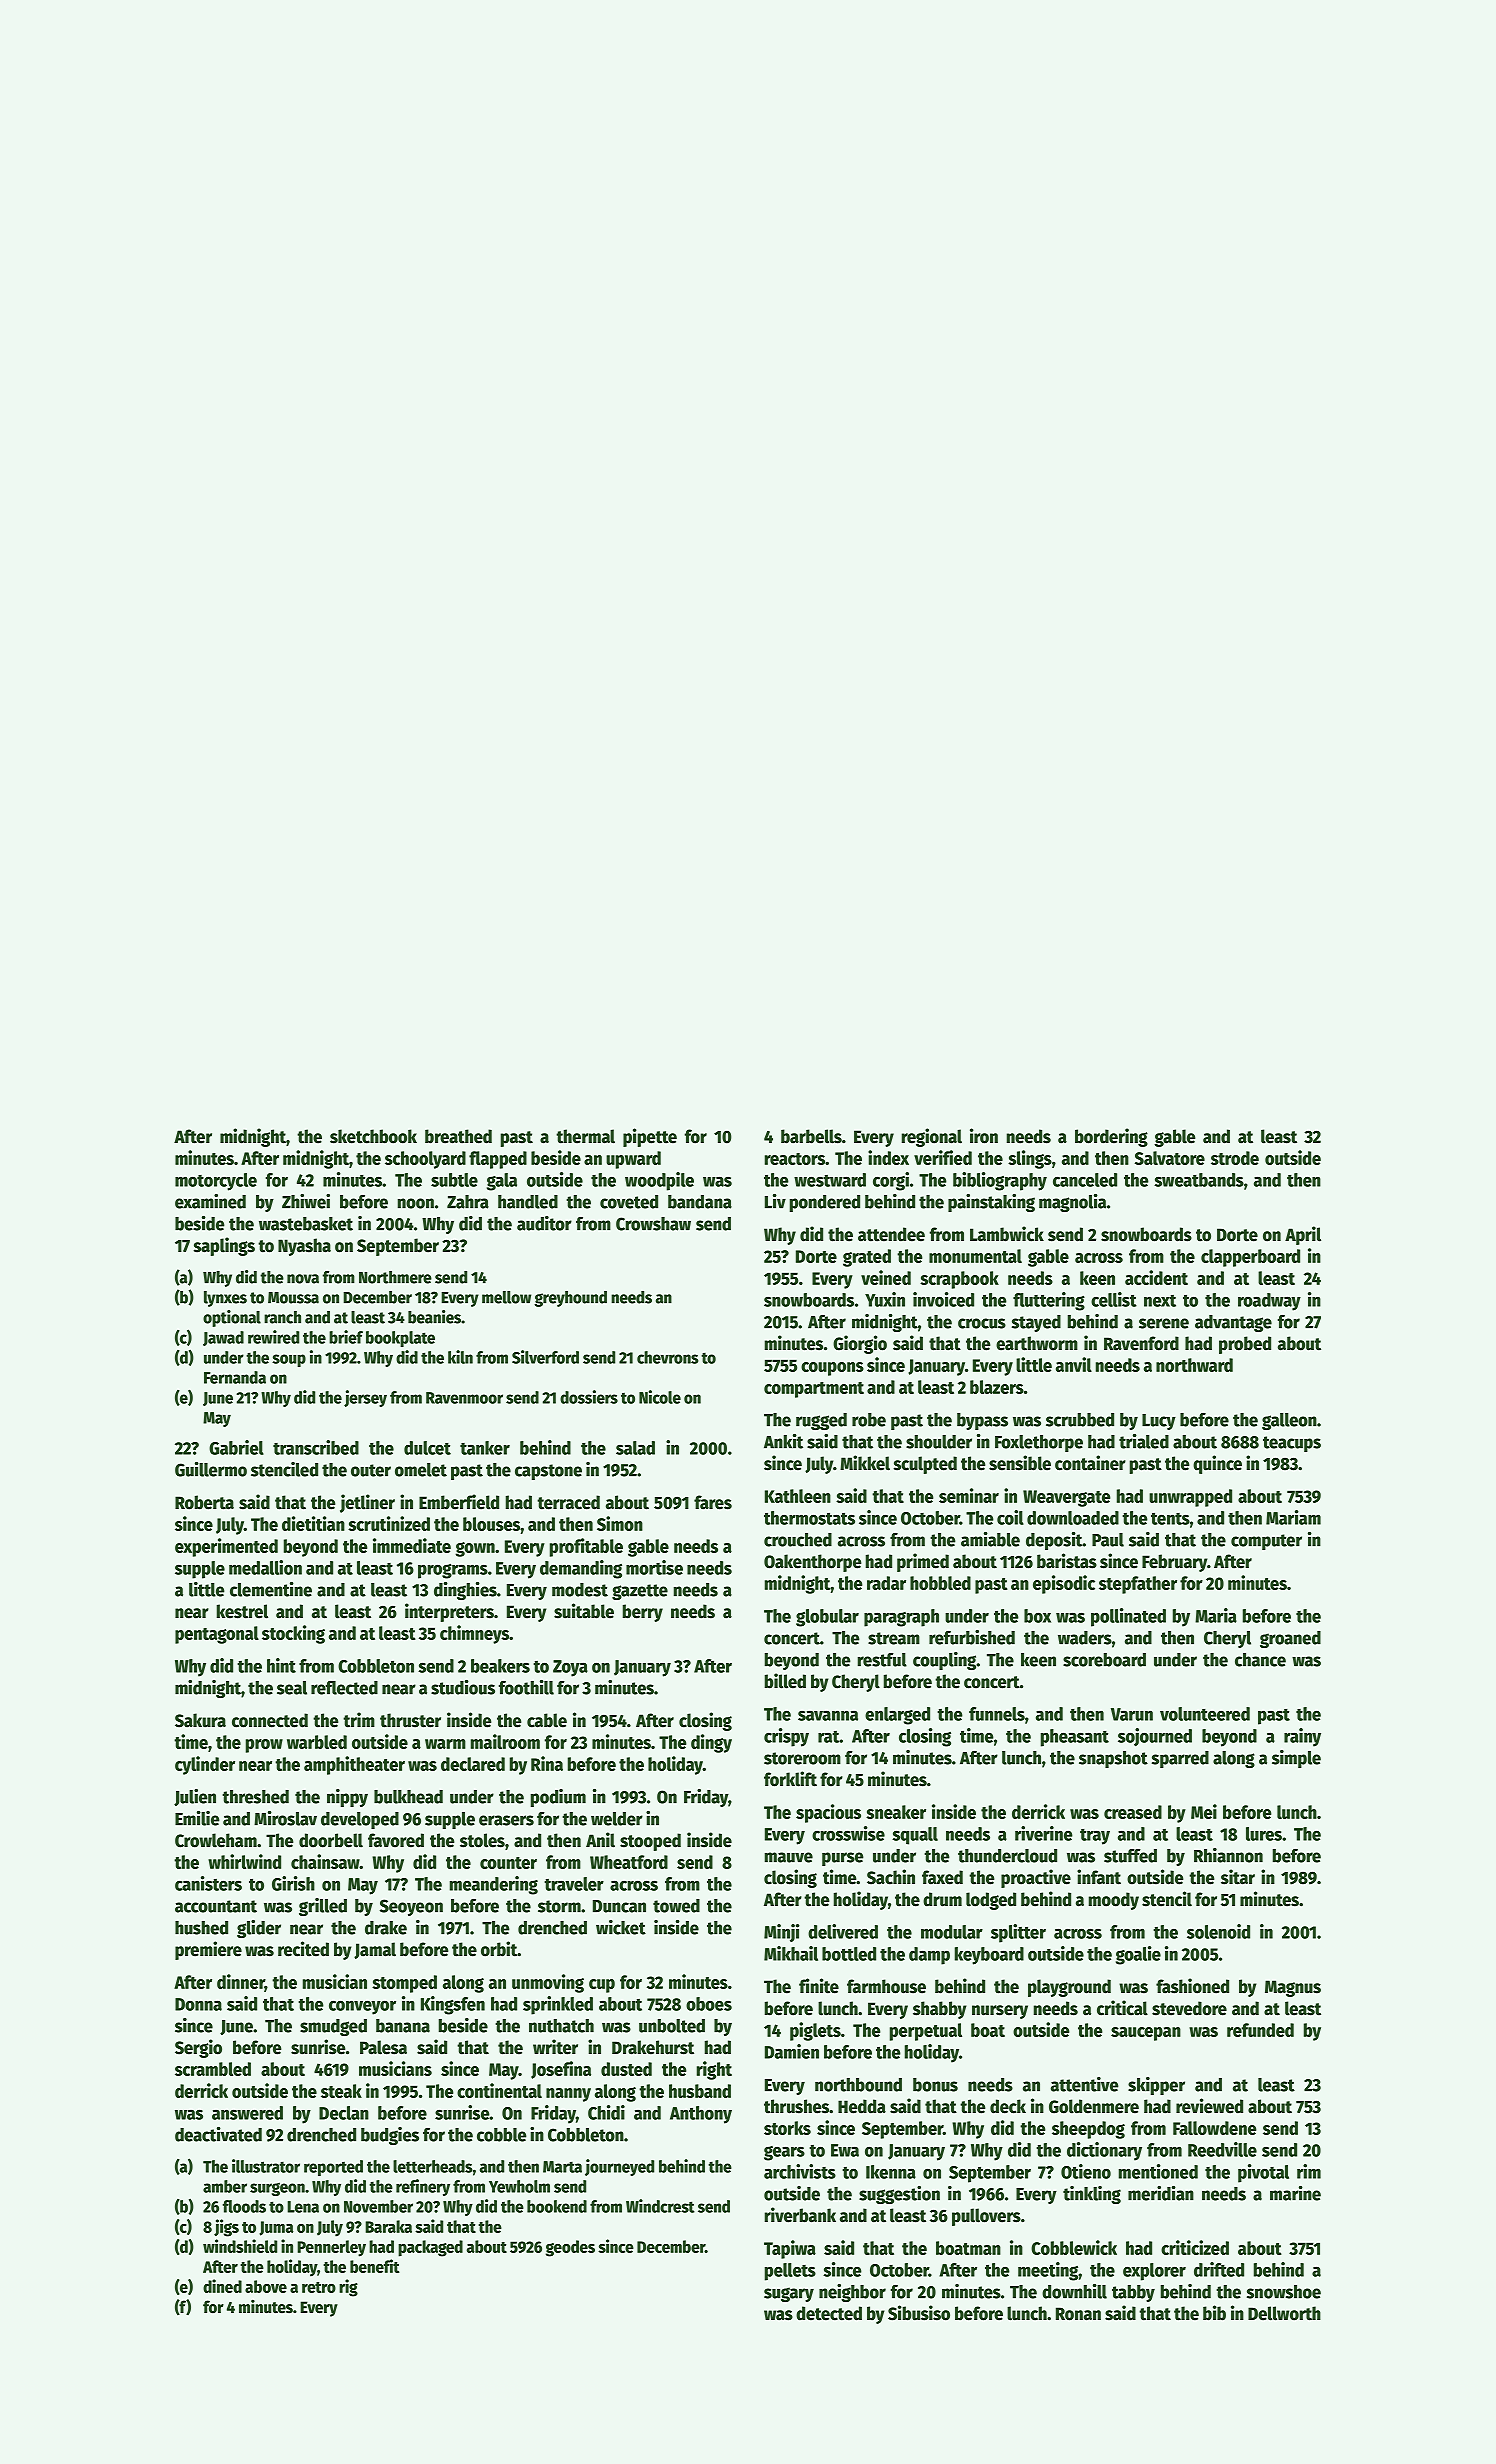 This screenshot has height=2464, width=1496. What do you see at coordinates (482, 1840) in the screenshot?
I see `stoles` at bounding box center [482, 1840].
